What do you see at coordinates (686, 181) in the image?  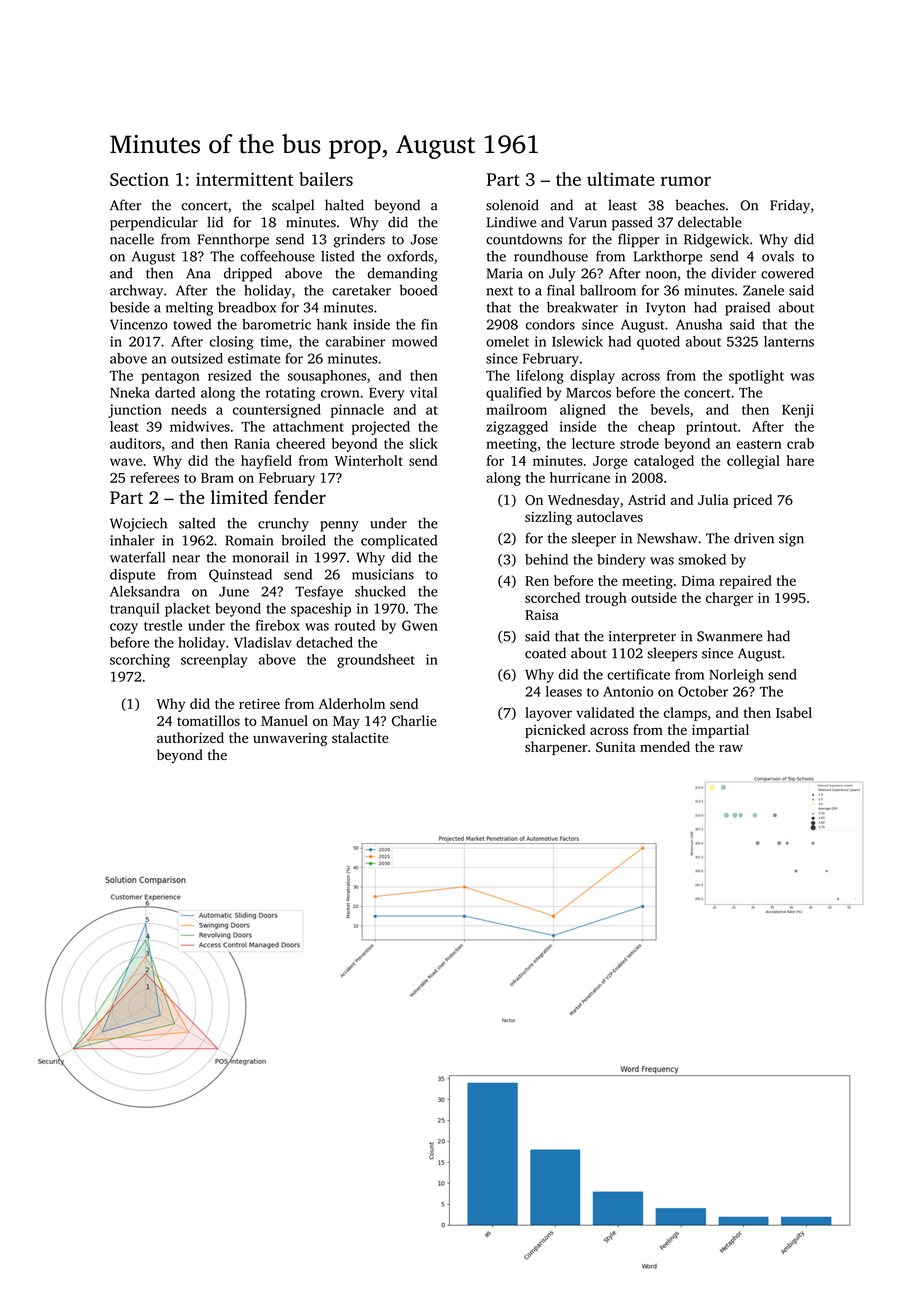 I see `rumor` at bounding box center [686, 181].
